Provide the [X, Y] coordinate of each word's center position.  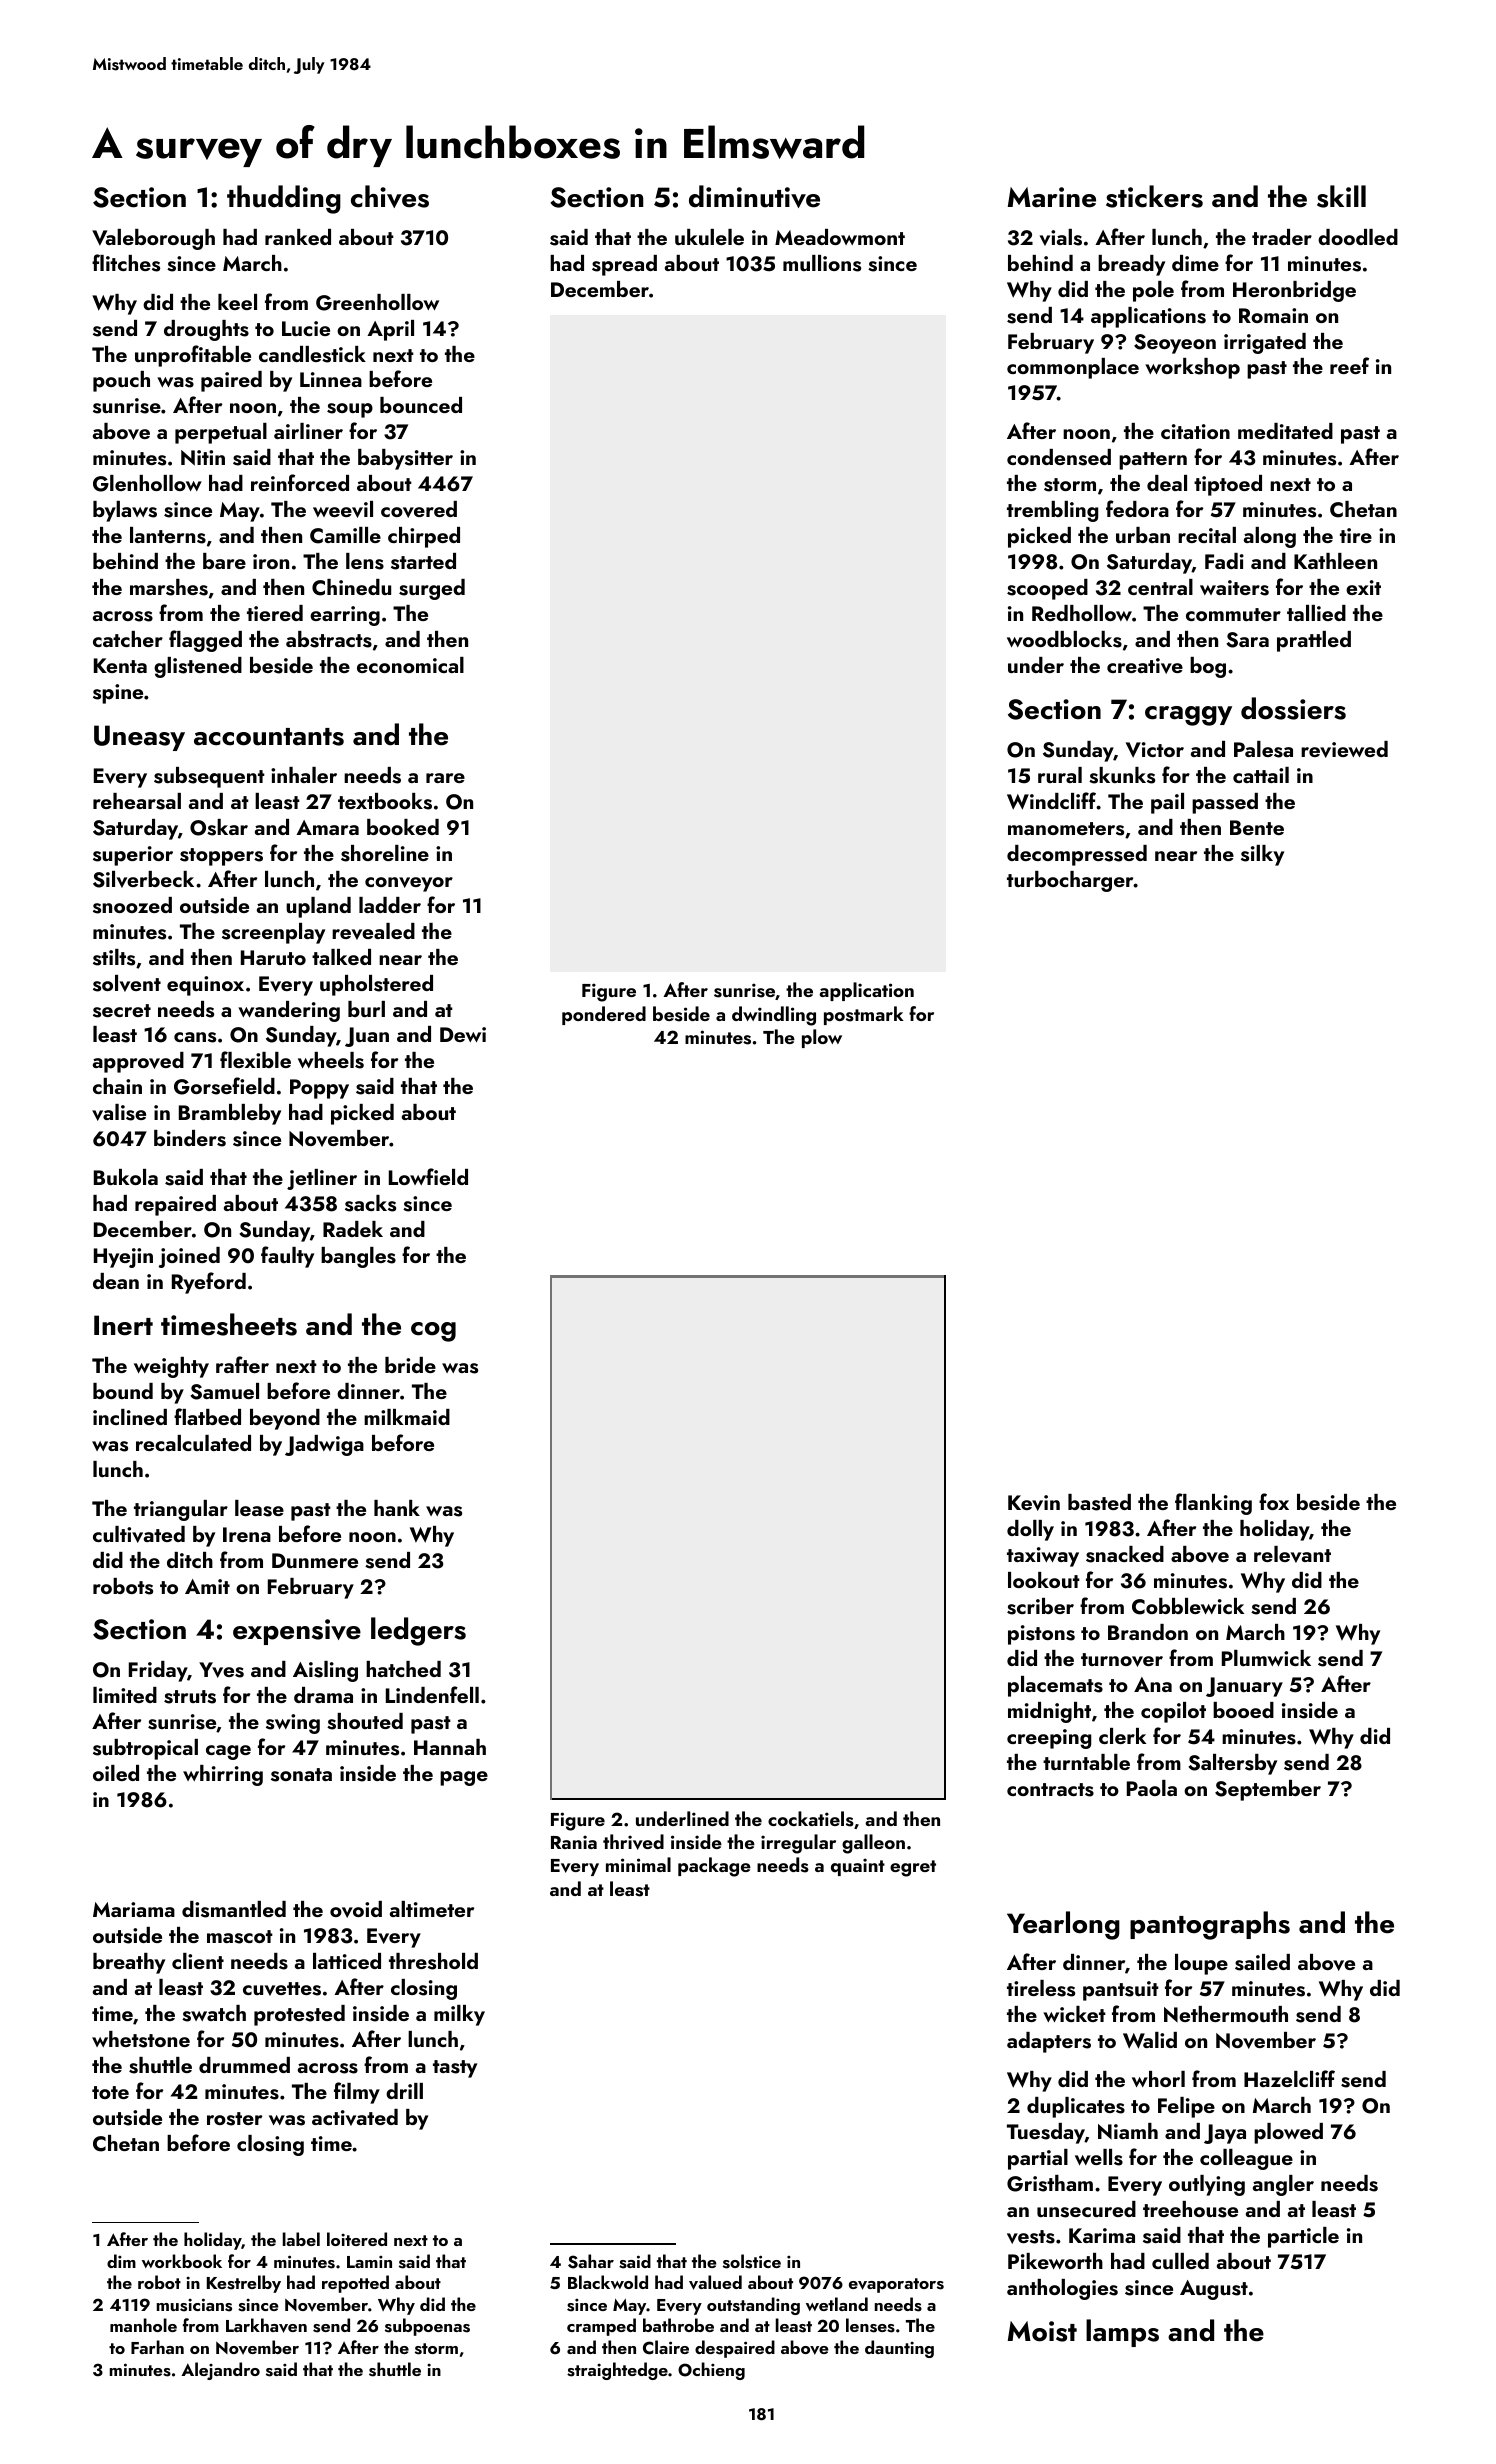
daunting [899, 2349]
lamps [1122, 2333]
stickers [1154, 196]
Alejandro [220, 2371]
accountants [269, 737]
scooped [1047, 589]
